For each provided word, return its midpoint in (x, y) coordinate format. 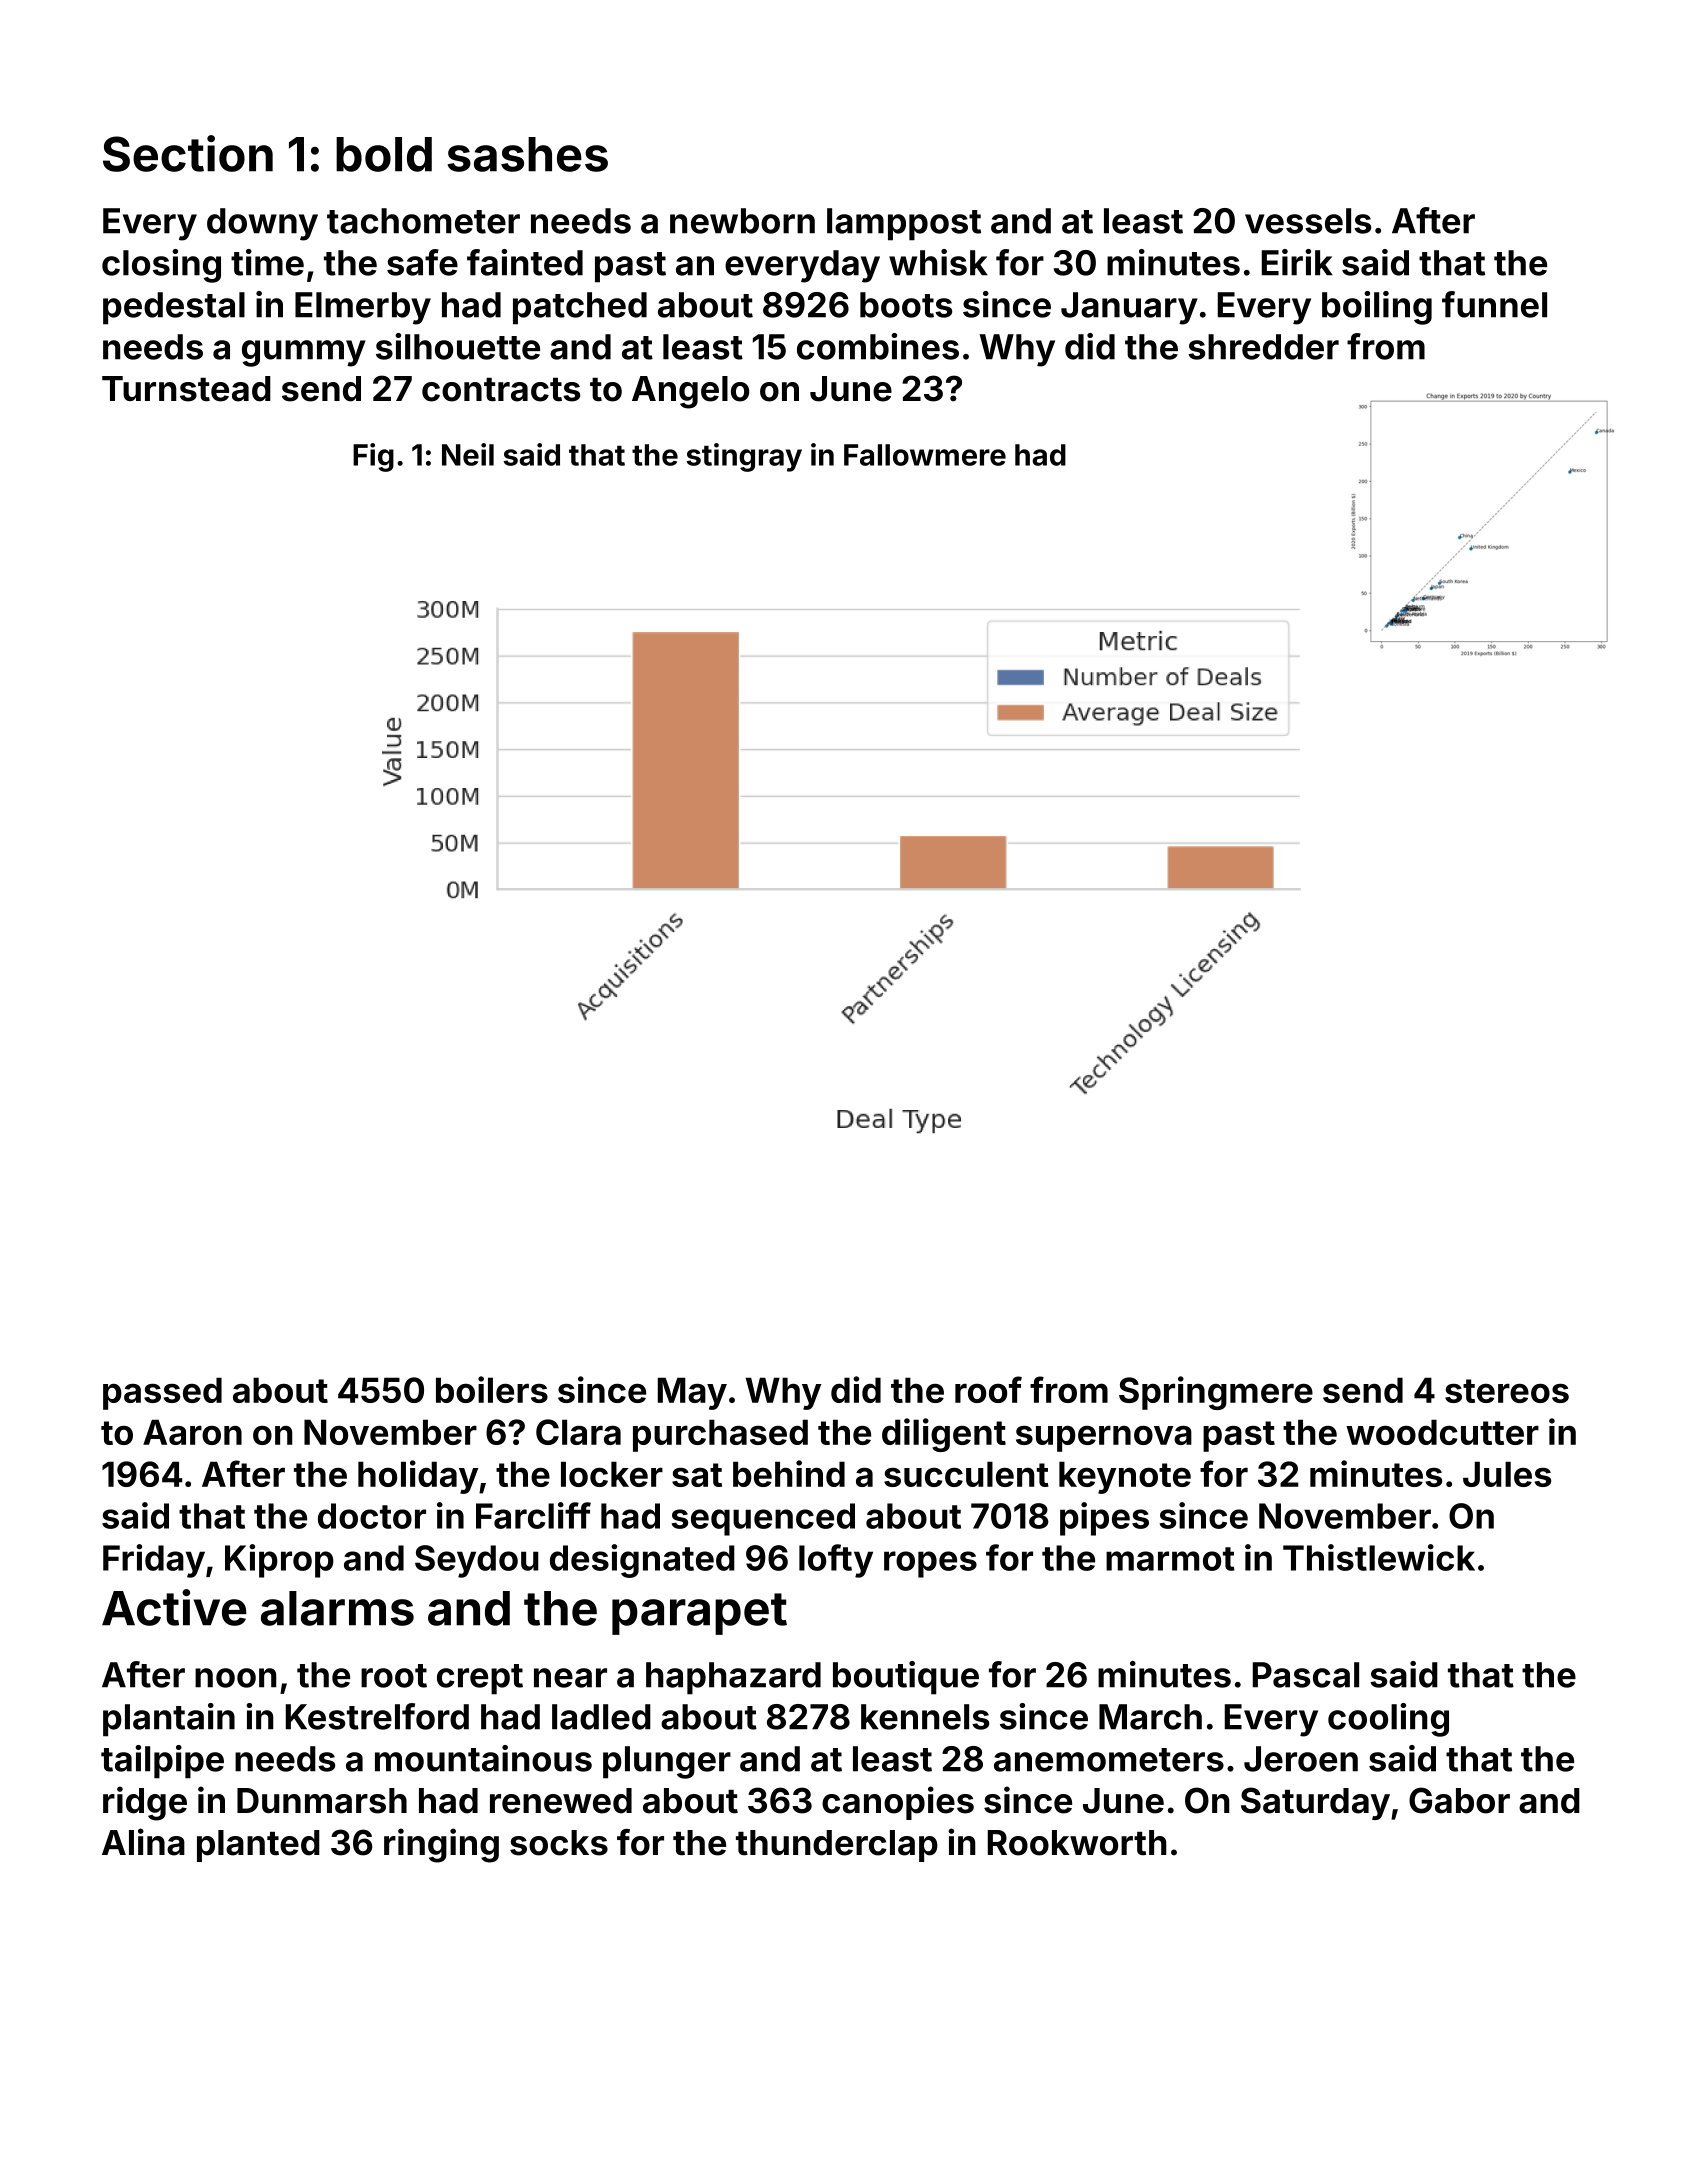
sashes (527, 154)
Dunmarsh (322, 1801)
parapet (699, 1614)
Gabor (1459, 1800)
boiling (1377, 308)
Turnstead (186, 389)
